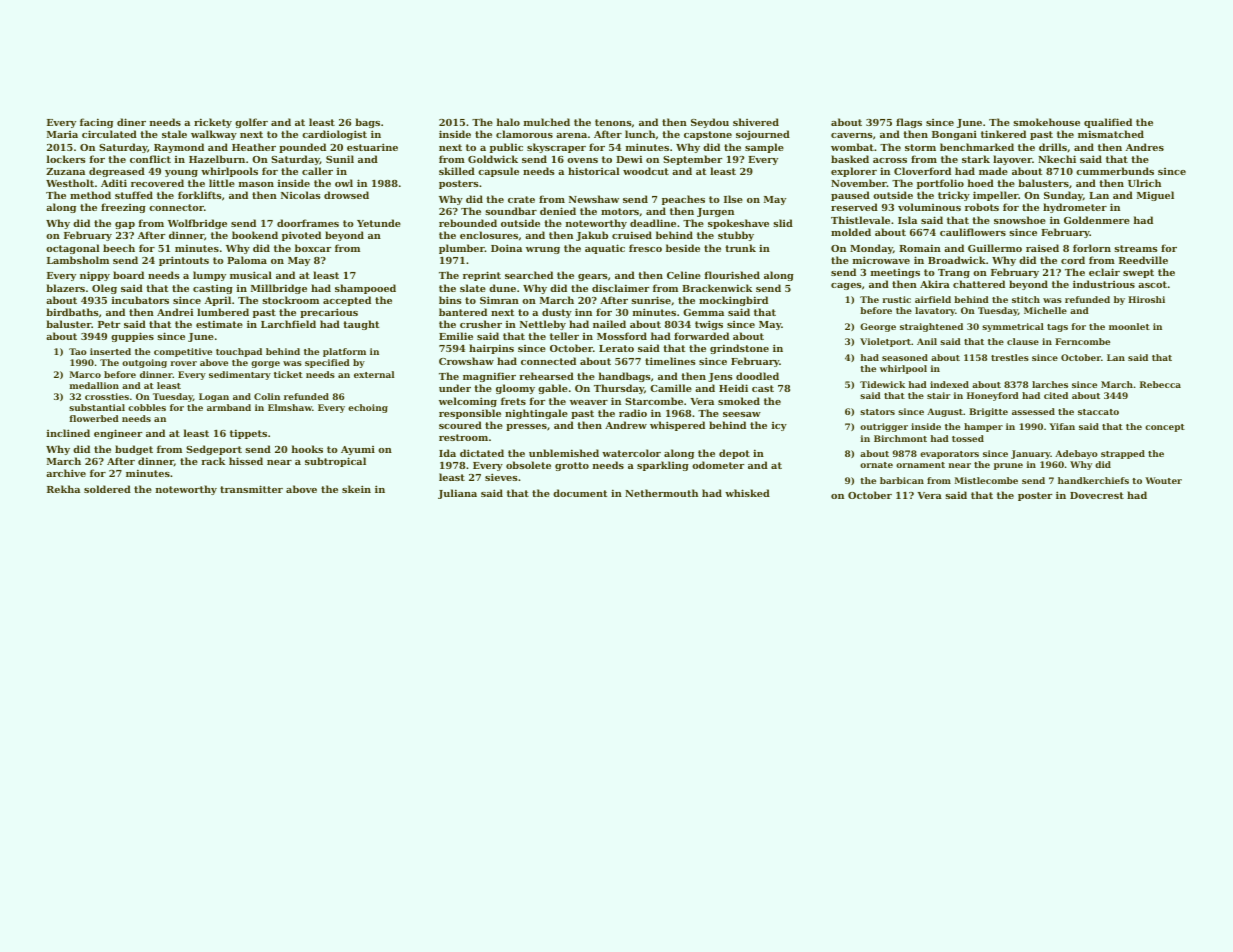 This screenshot has height=952, width=1233. Describe the element at coordinates (909, 123) in the screenshot. I see `flags` at that location.
